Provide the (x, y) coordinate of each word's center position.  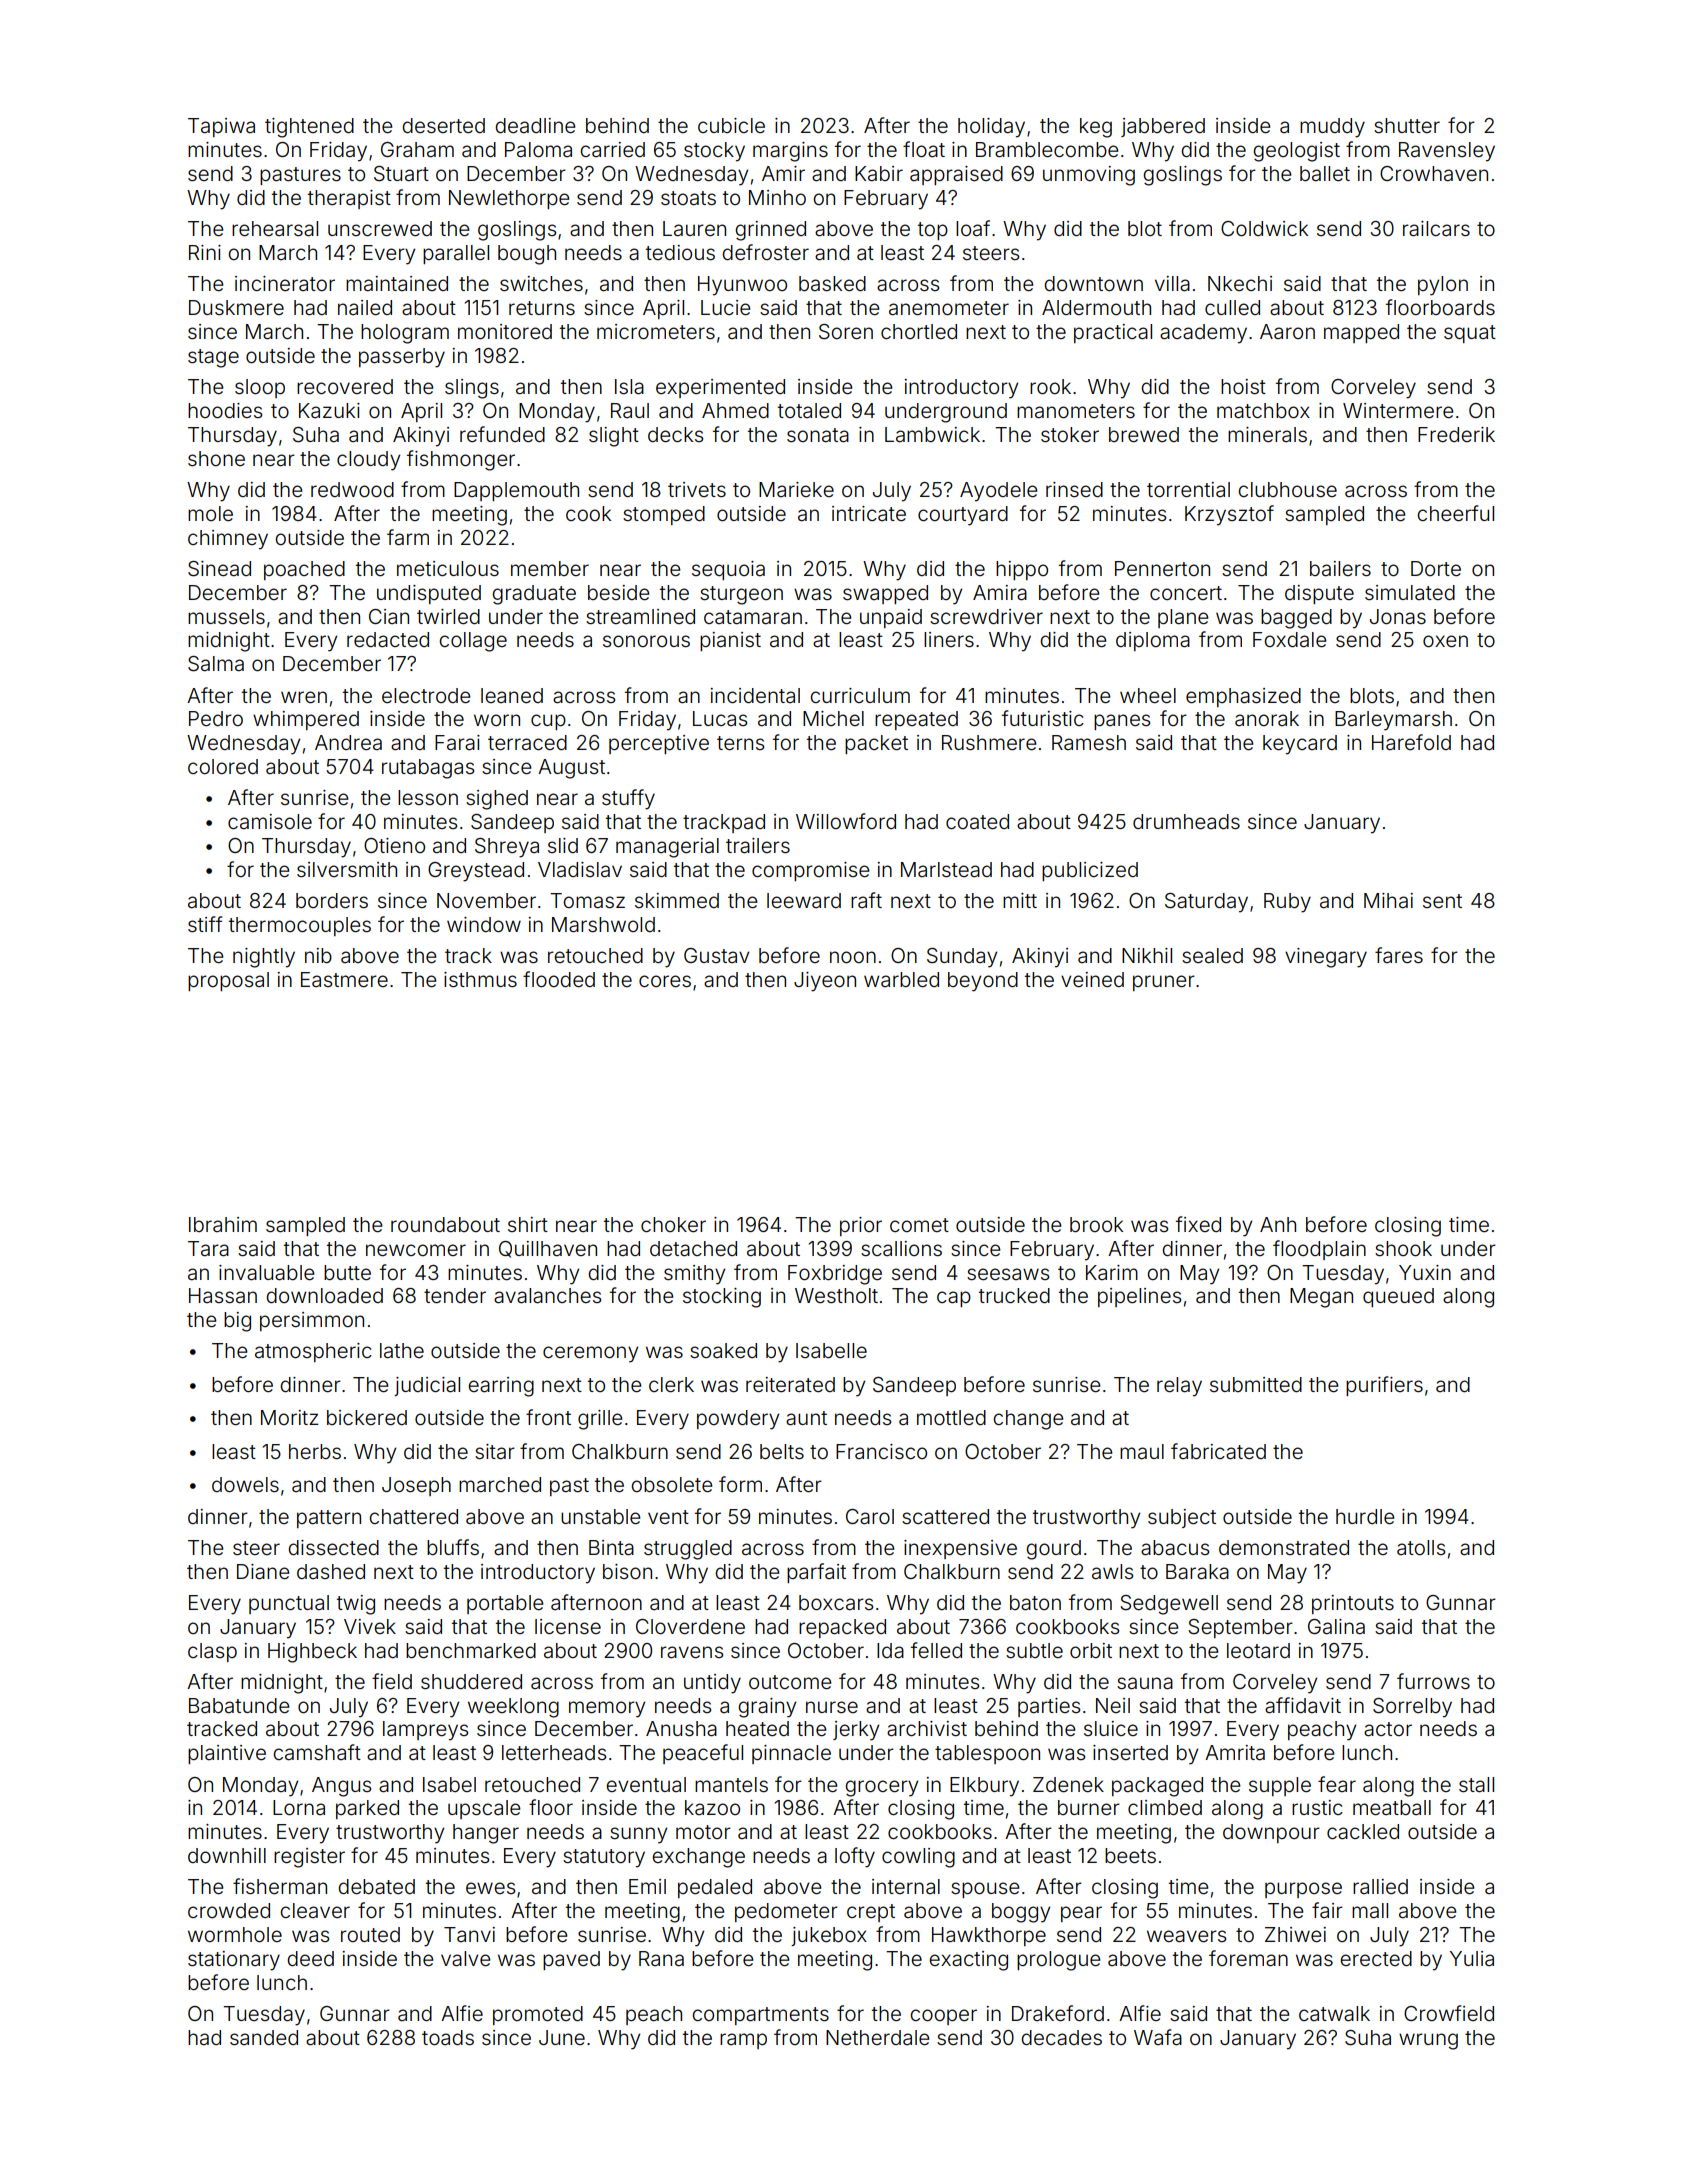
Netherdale (877, 2037)
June (562, 2037)
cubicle (731, 125)
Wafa (1158, 2037)
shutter (1407, 125)
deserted (443, 125)
